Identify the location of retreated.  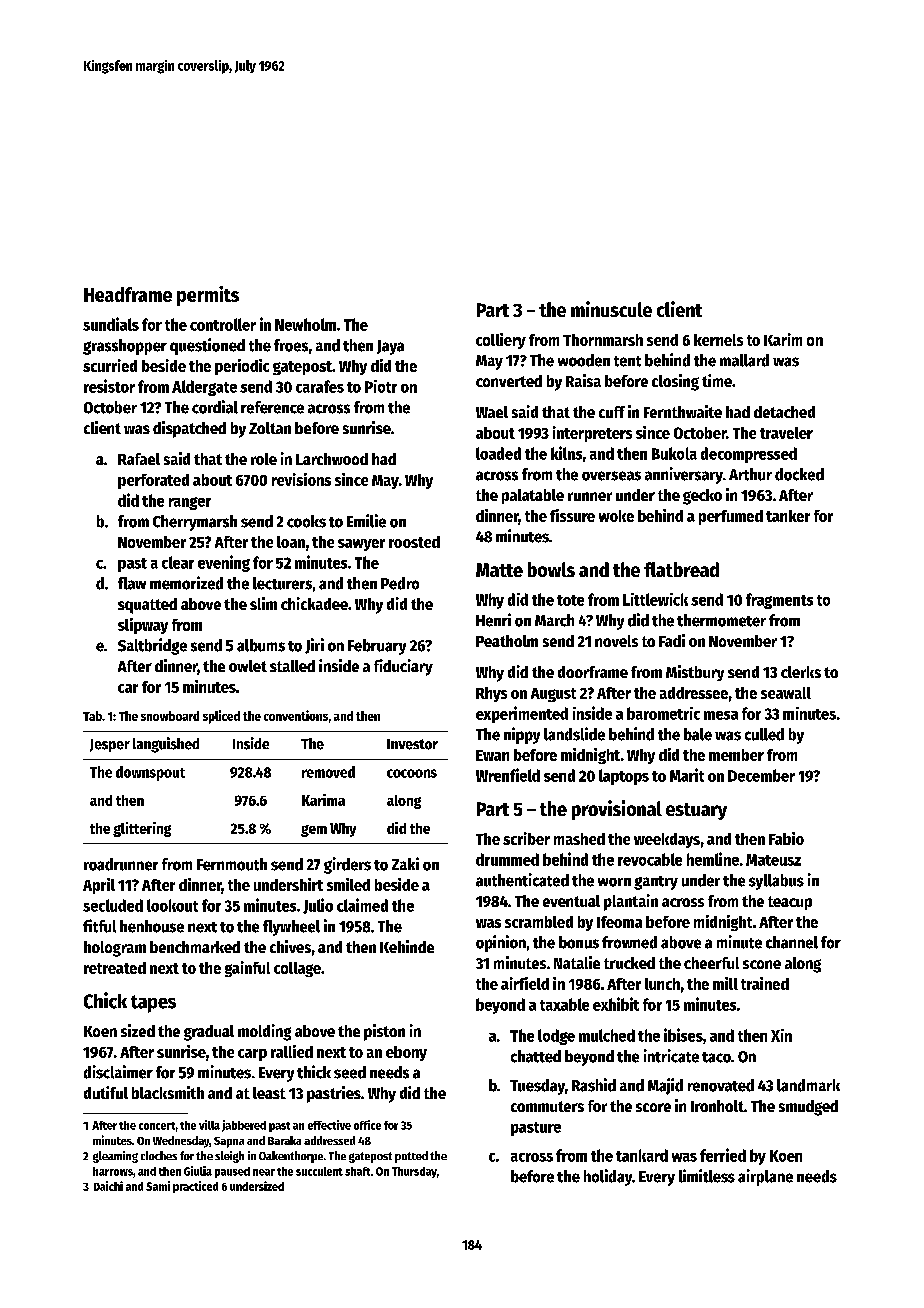
(115, 968).
